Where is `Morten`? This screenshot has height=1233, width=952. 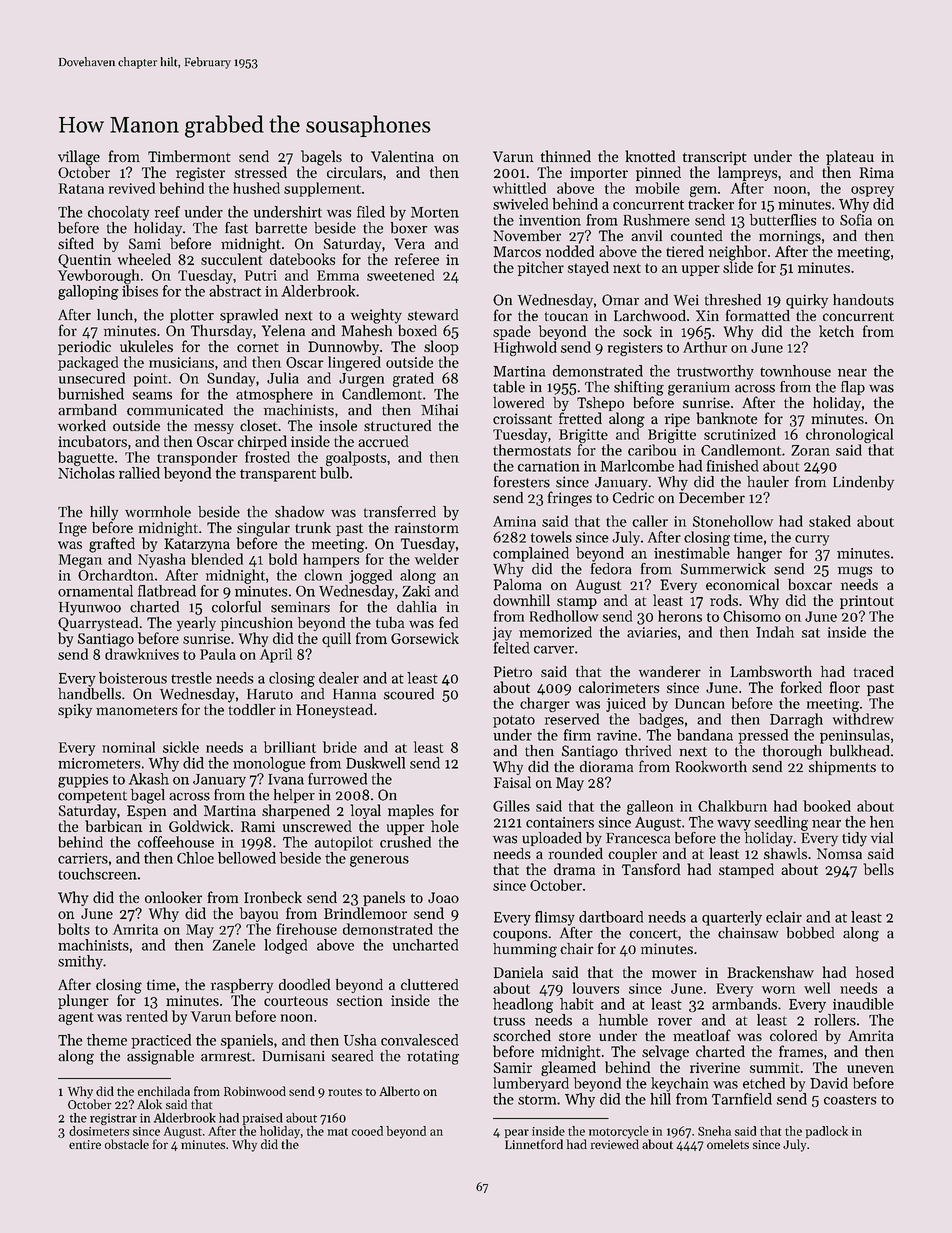
Morten is located at coordinates (435, 212).
